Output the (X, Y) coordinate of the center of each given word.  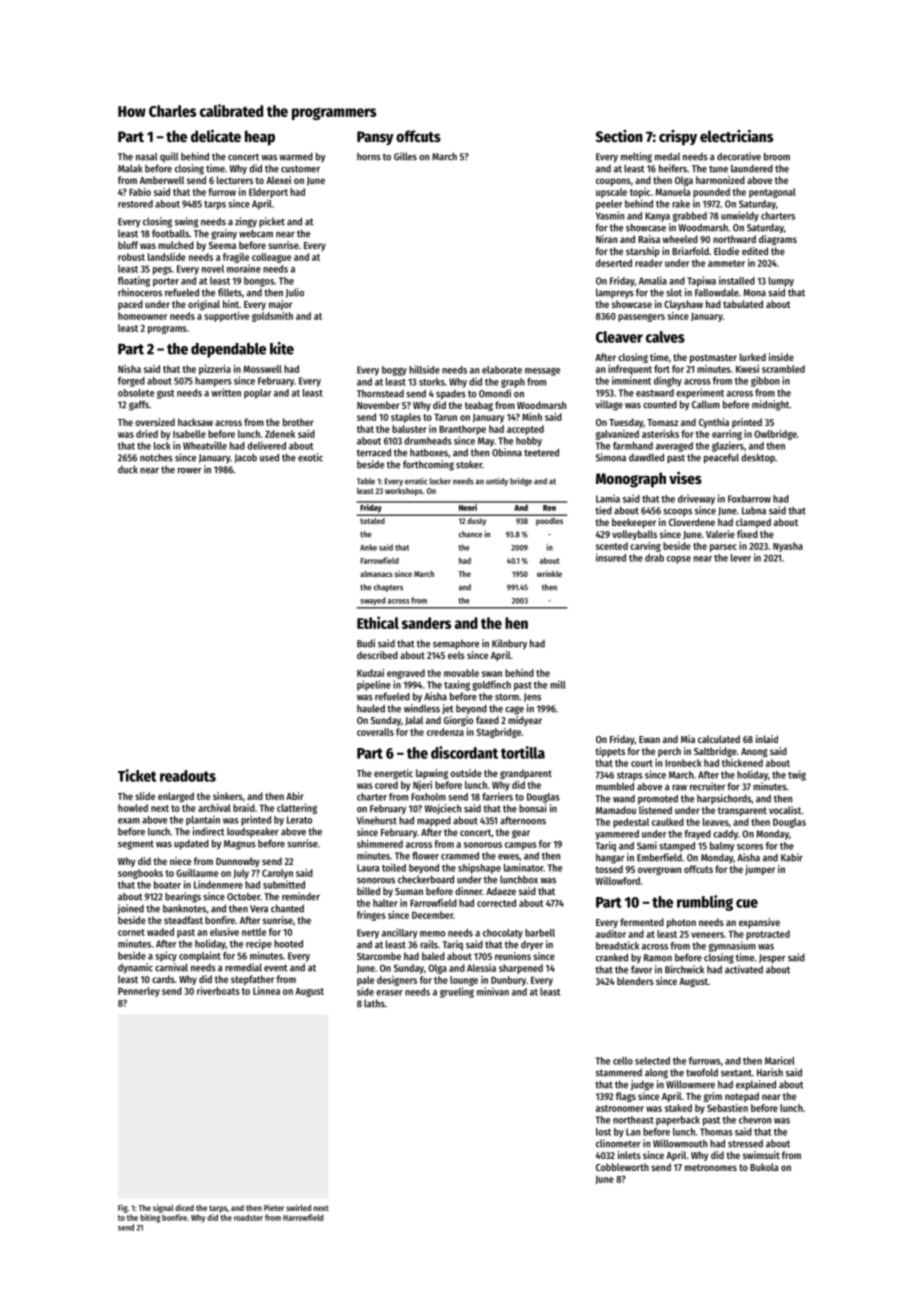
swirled (298, 1207)
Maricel (780, 1060)
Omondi (495, 393)
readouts (188, 776)
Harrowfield (303, 1217)
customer (300, 169)
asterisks (660, 434)
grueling (457, 992)
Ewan (649, 739)
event (275, 968)
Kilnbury (509, 644)
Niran (606, 239)
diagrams (778, 240)
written (226, 392)
